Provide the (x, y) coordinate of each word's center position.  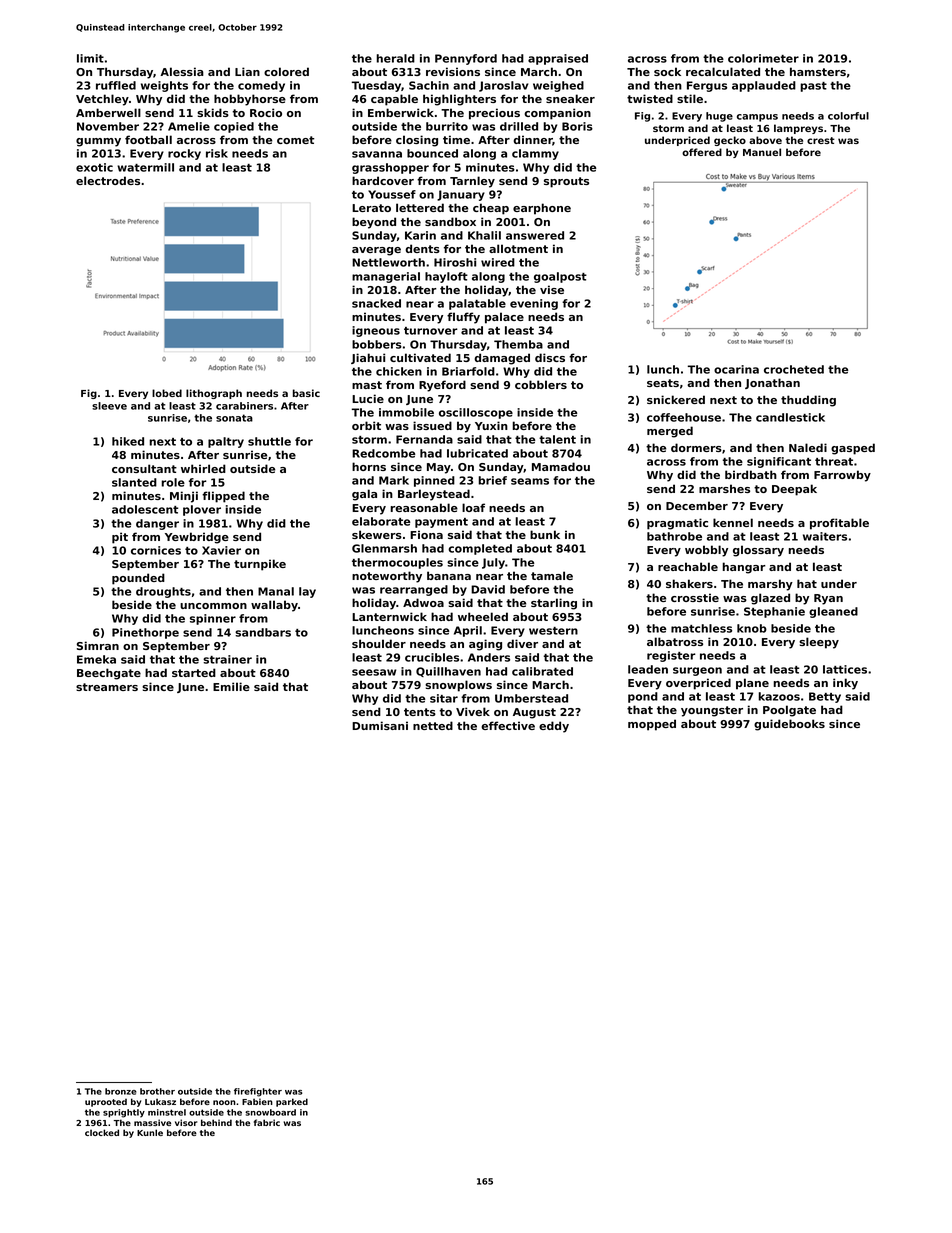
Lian (247, 71)
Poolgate (789, 711)
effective (508, 725)
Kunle (150, 1132)
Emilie (231, 686)
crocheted (794, 369)
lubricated (477, 453)
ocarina (736, 369)
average (376, 251)
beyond (374, 223)
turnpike (260, 565)
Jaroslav (503, 86)
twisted (650, 98)
